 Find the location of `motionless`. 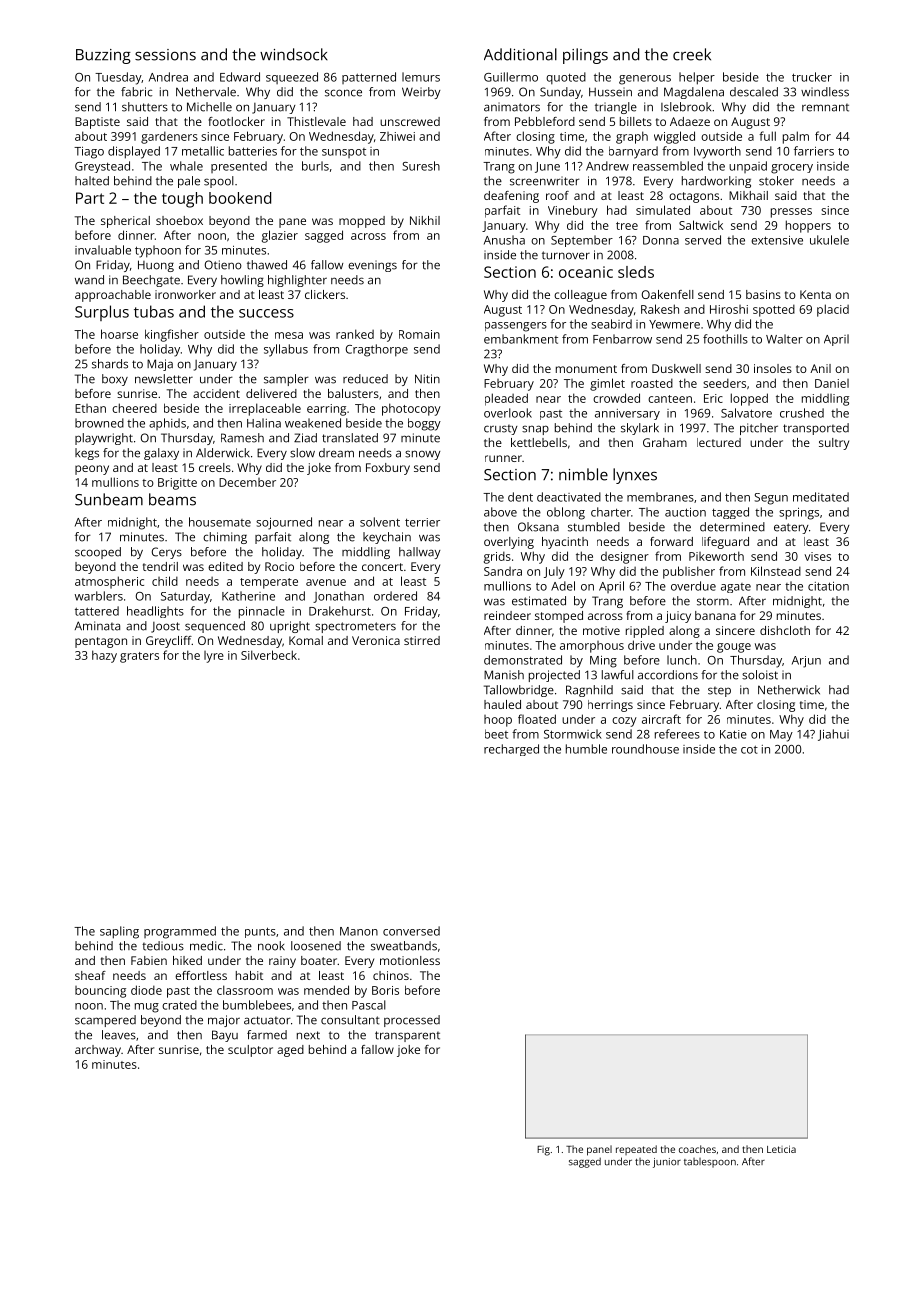

motionless is located at coordinates (410, 960).
